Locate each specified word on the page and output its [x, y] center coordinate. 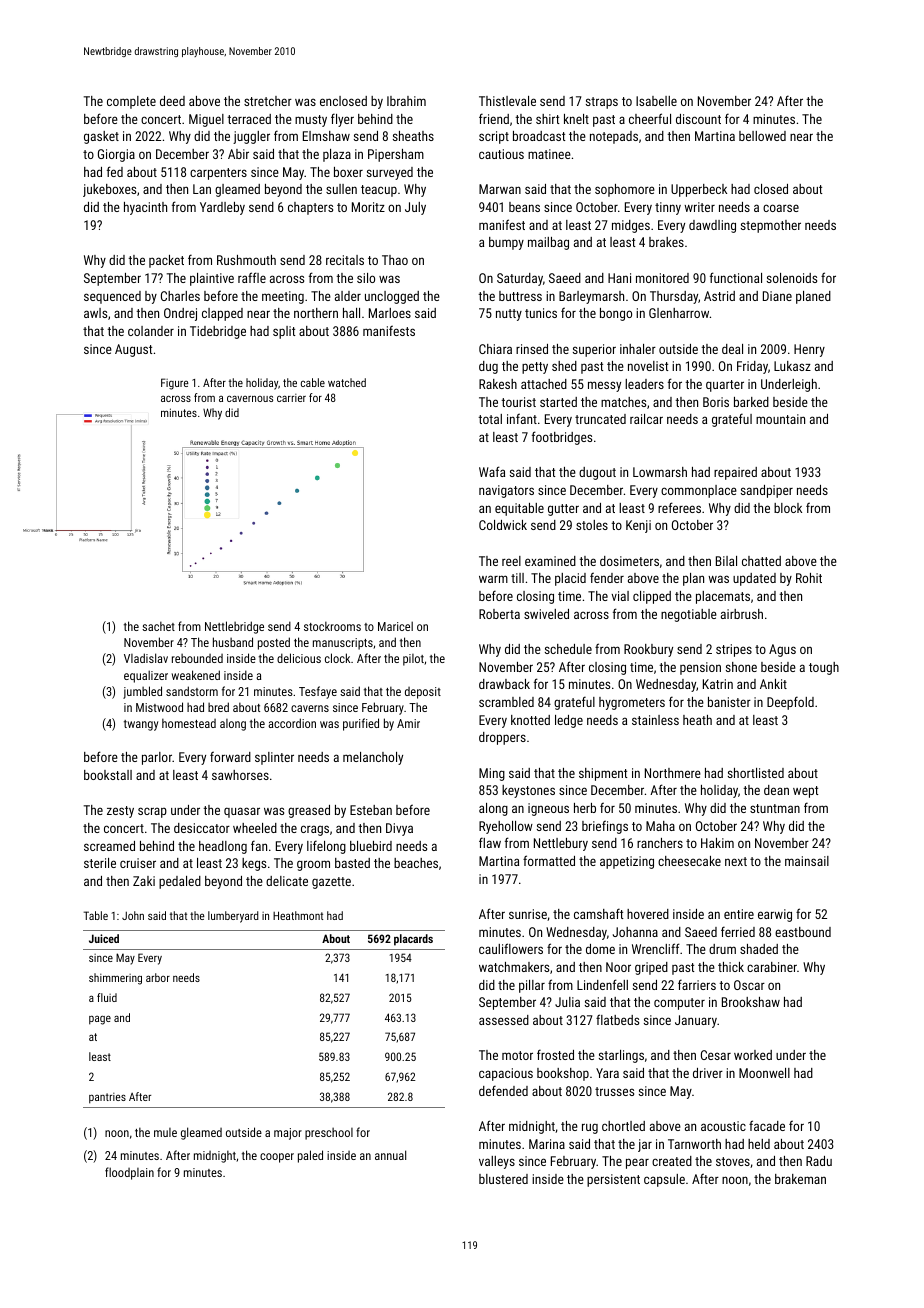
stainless [655, 720]
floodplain [129, 1173]
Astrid [719, 296]
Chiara [495, 349]
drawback [504, 684]
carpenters [218, 174]
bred [218, 707]
